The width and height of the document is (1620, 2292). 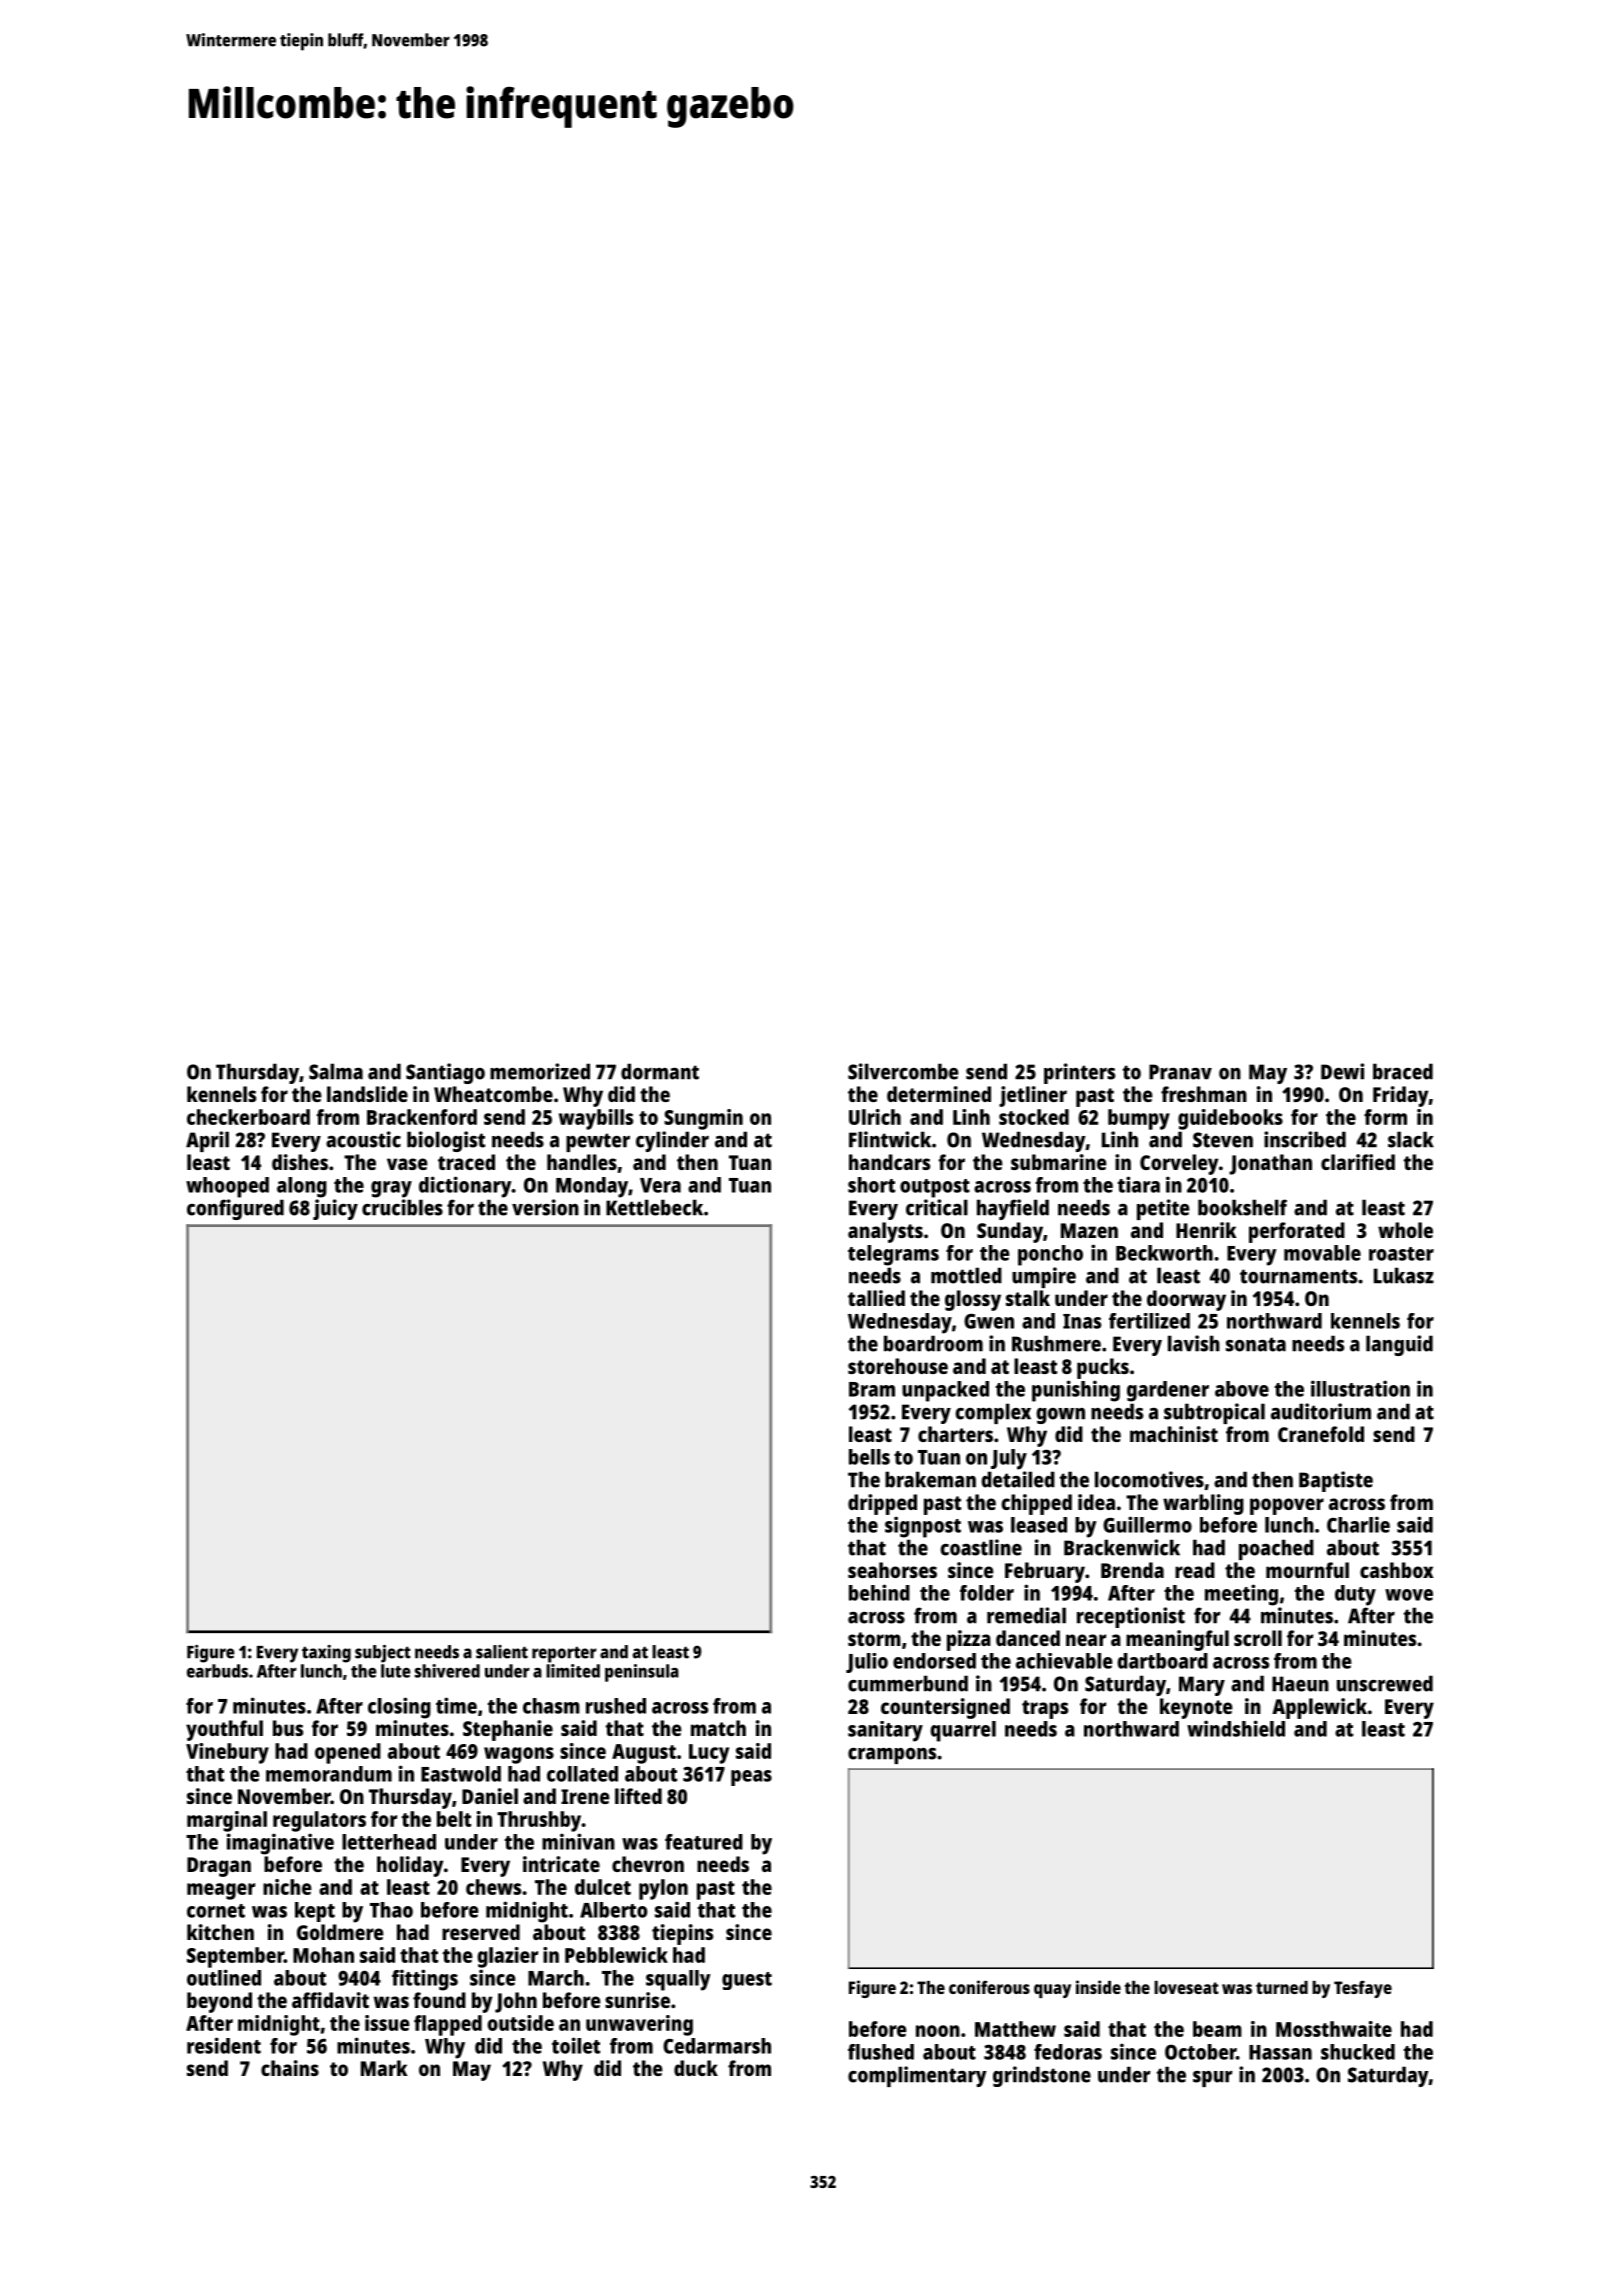 What do you see at coordinates (425, 1980) in the document?
I see `fittings` at bounding box center [425, 1980].
